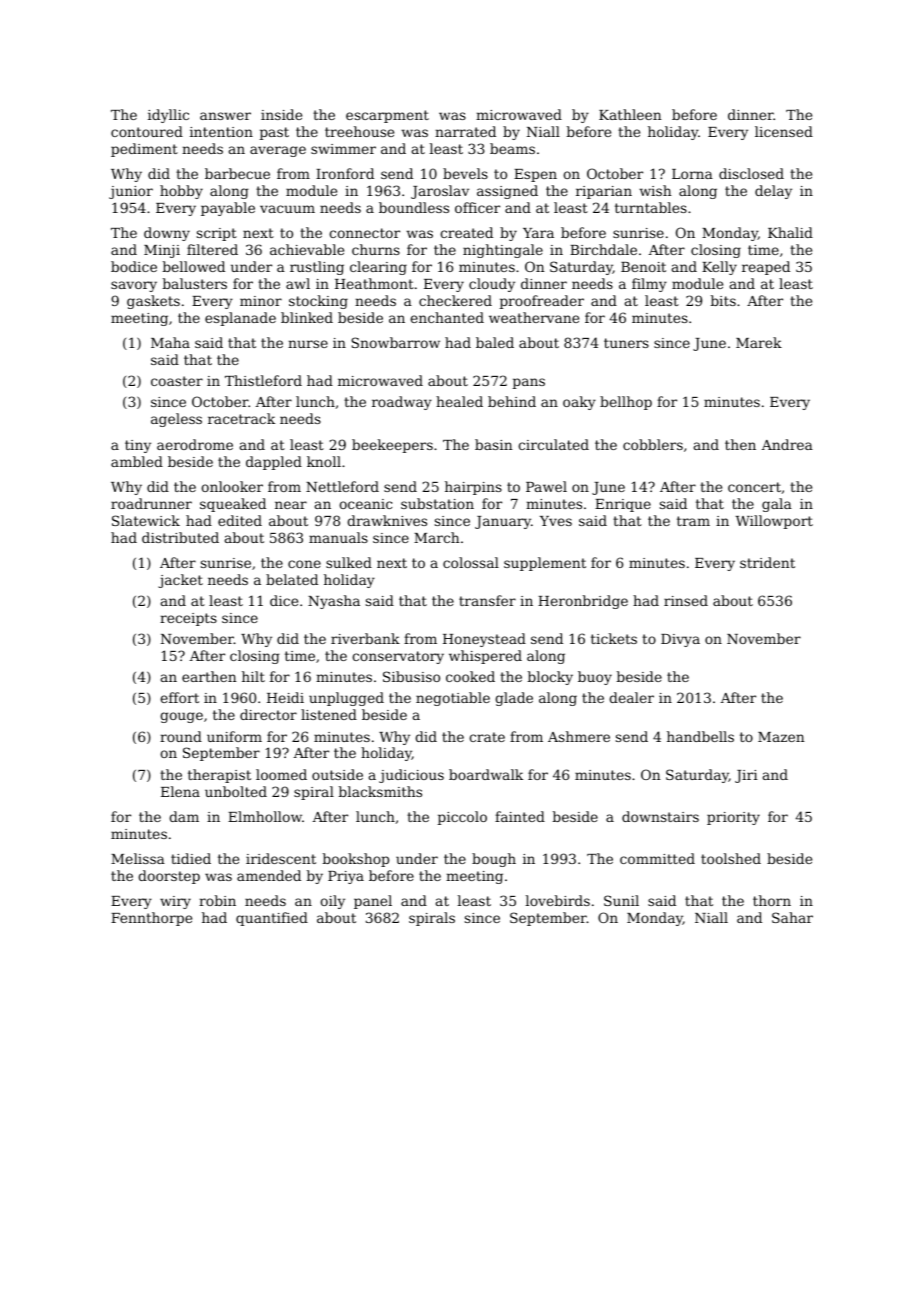 This document has width=924, height=1308. What do you see at coordinates (630, 114) in the document?
I see `Kathleen` at bounding box center [630, 114].
